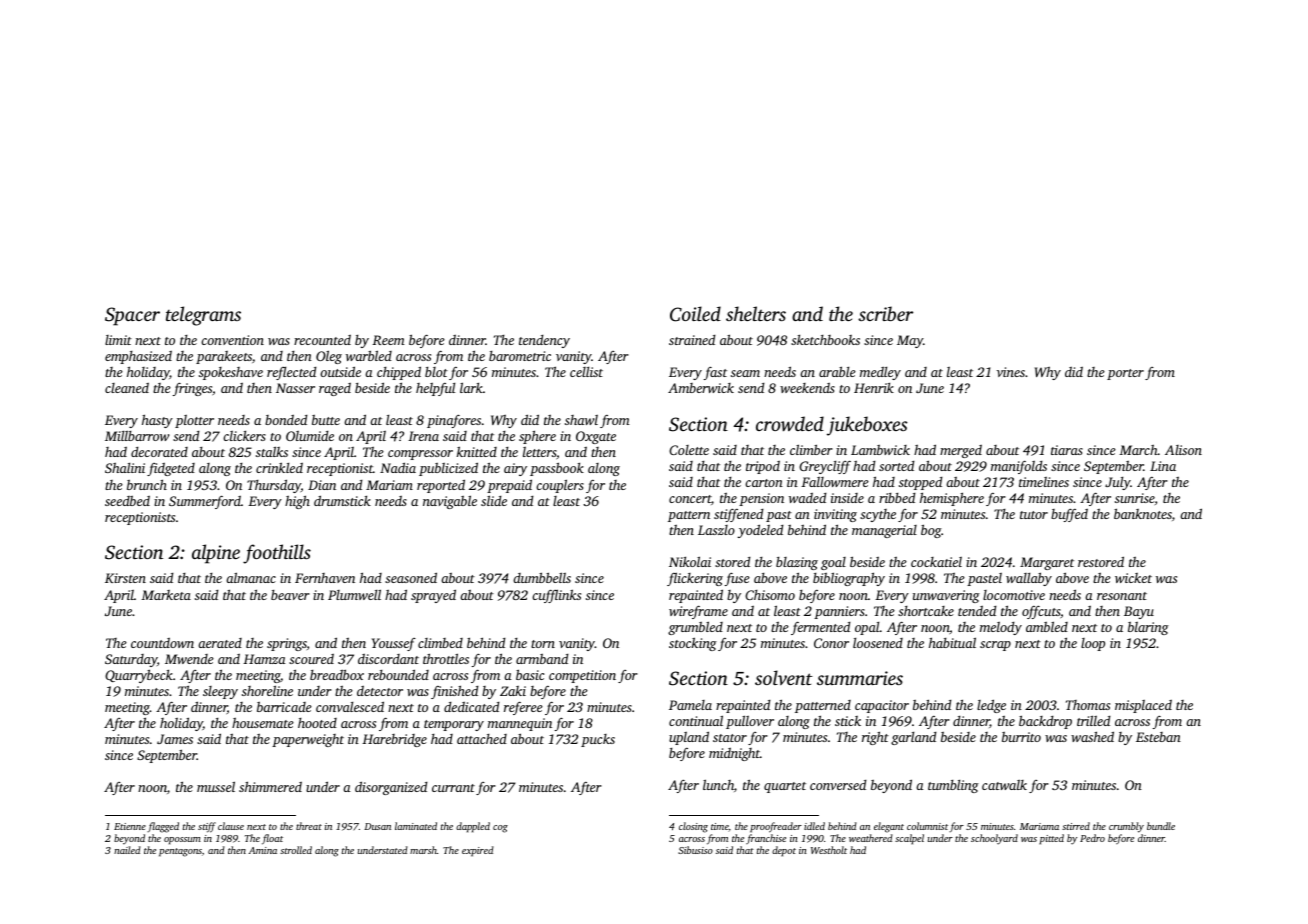  Describe the element at coordinates (695, 314) in the document. I see `Coiled` at that location.
